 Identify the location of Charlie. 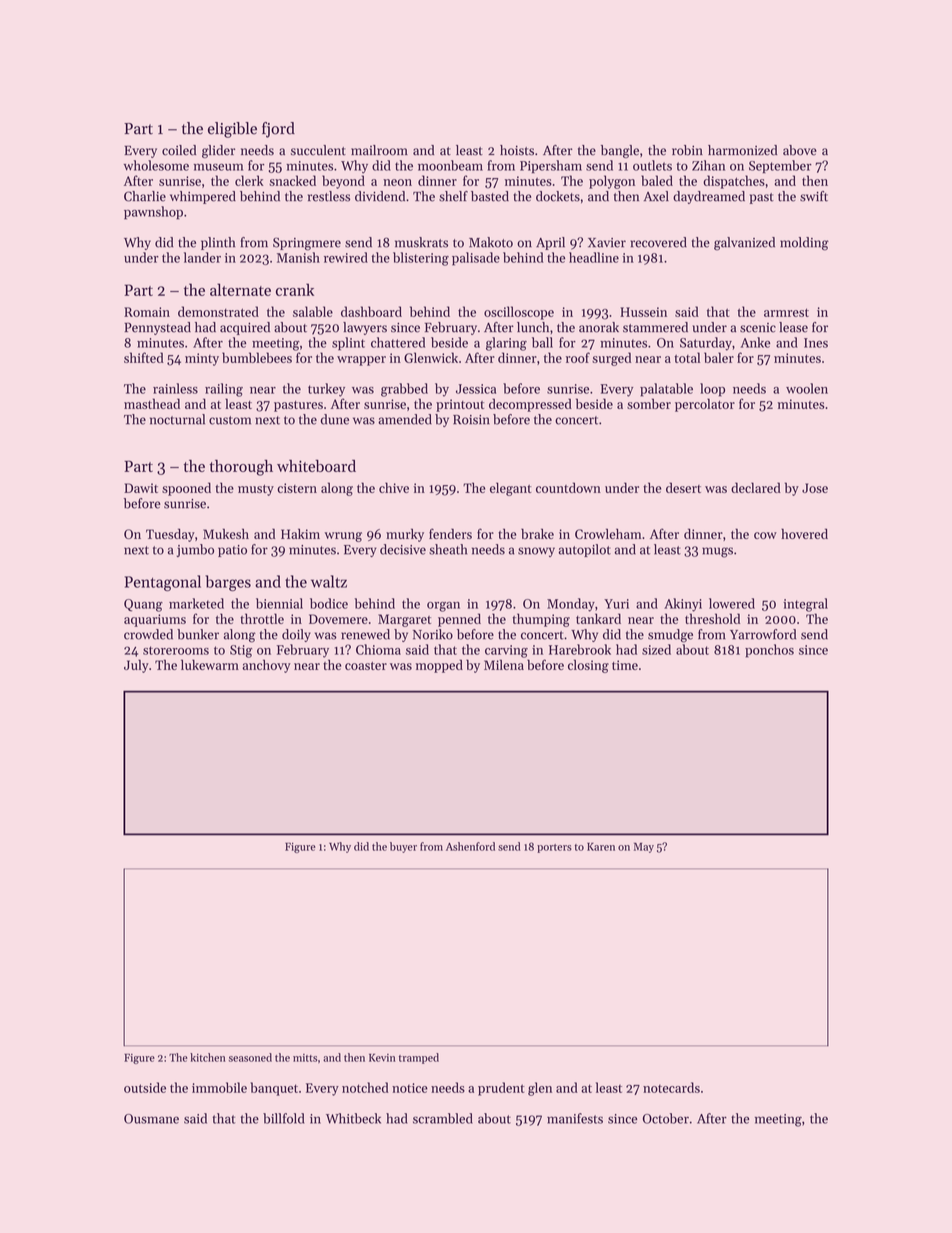
(145, 196).
